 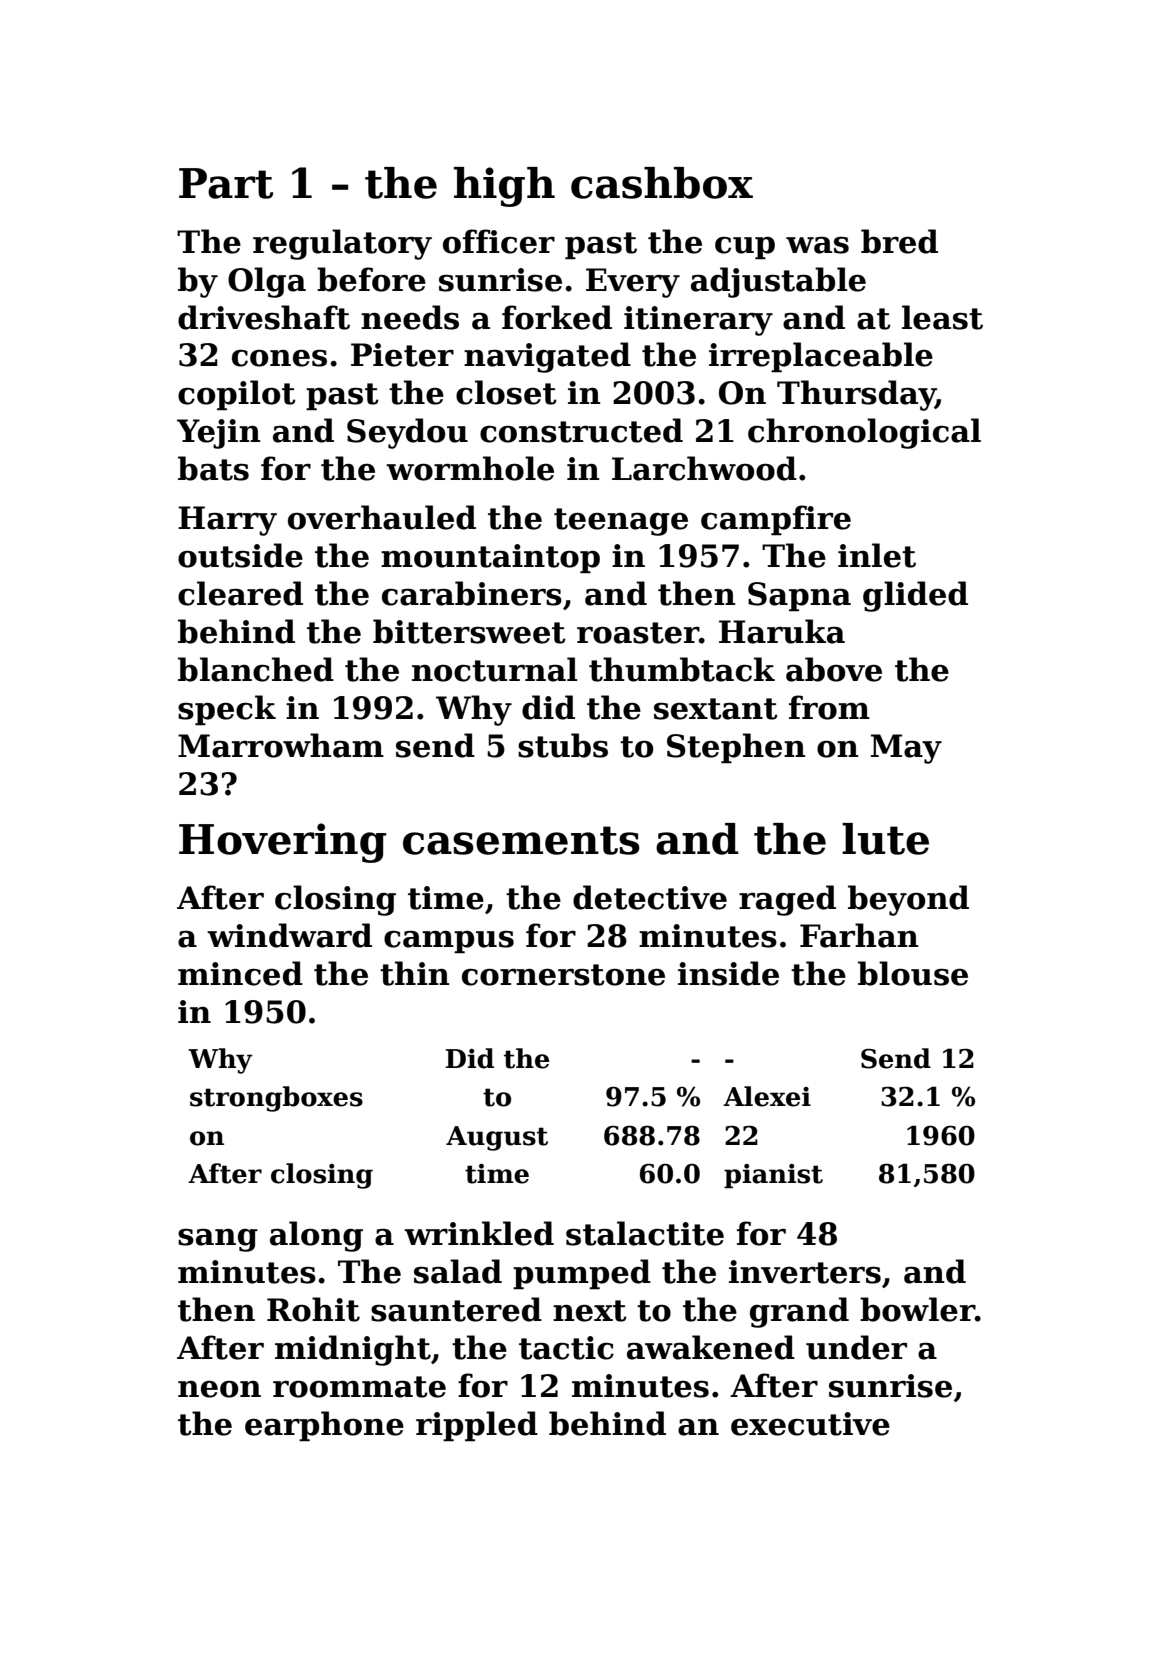 I want to click on Seydou, so click(x=407, y=433).
